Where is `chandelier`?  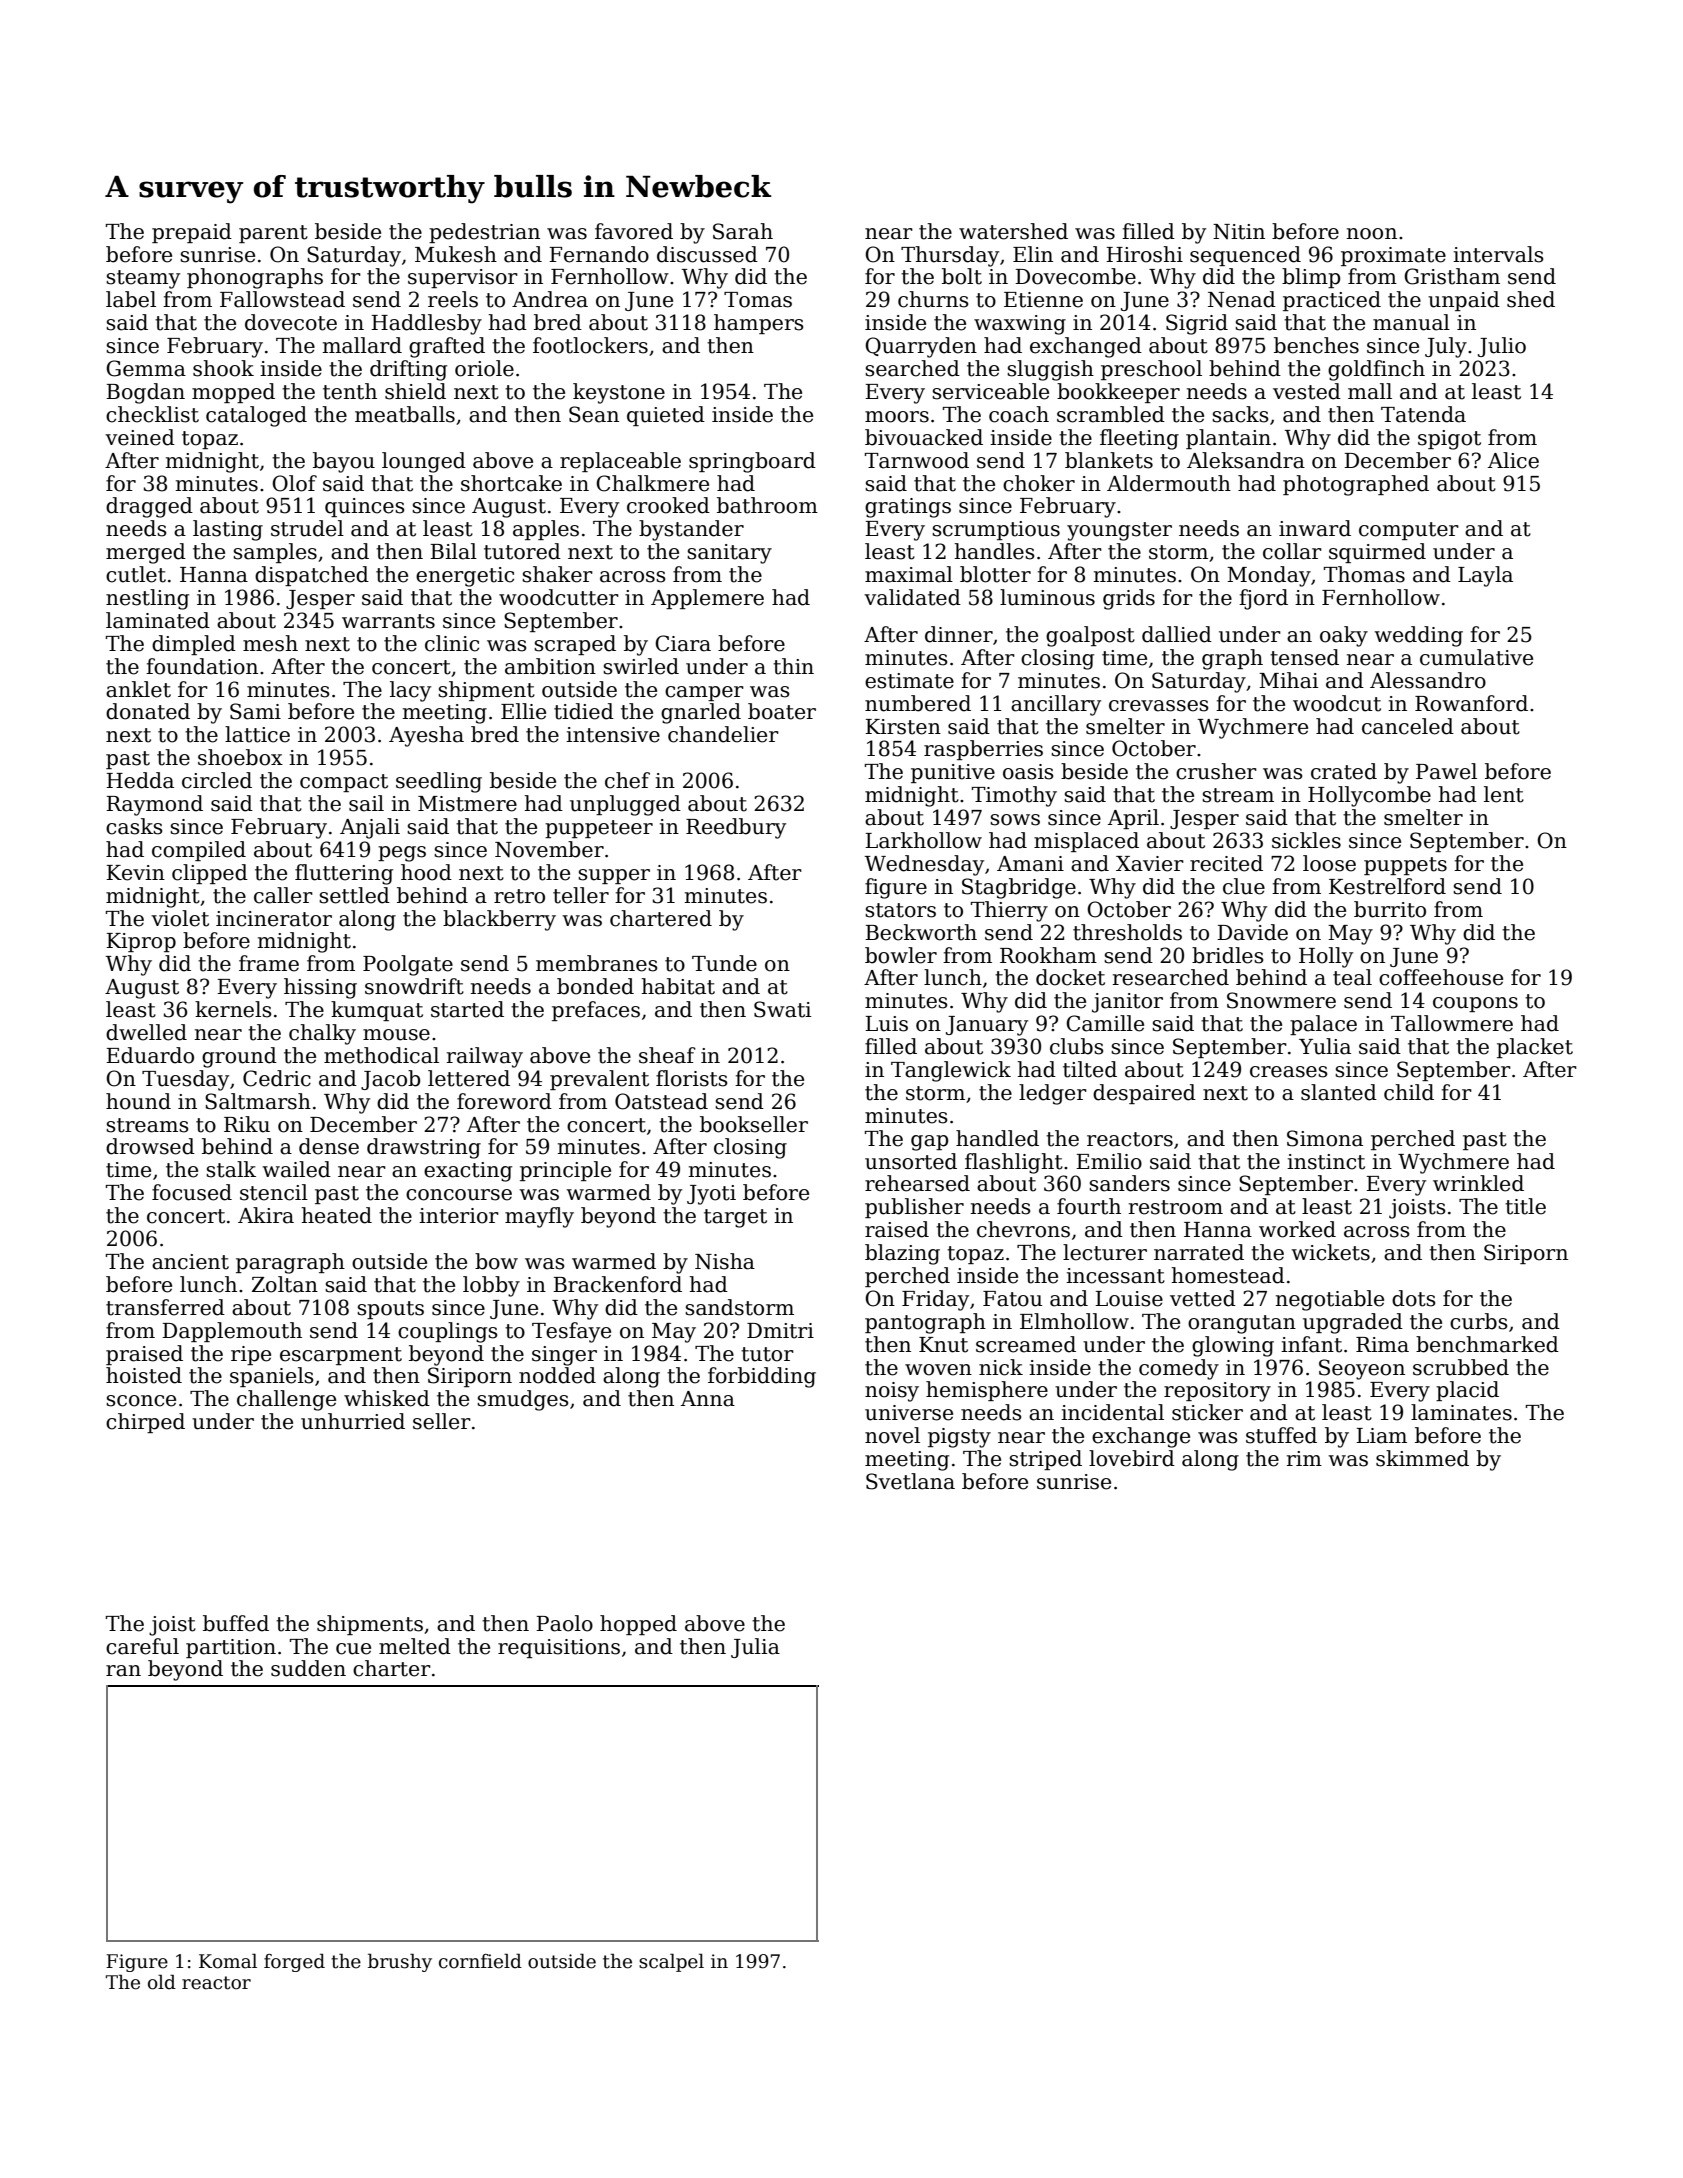 chandelier is located at coordinates (723, 734).
